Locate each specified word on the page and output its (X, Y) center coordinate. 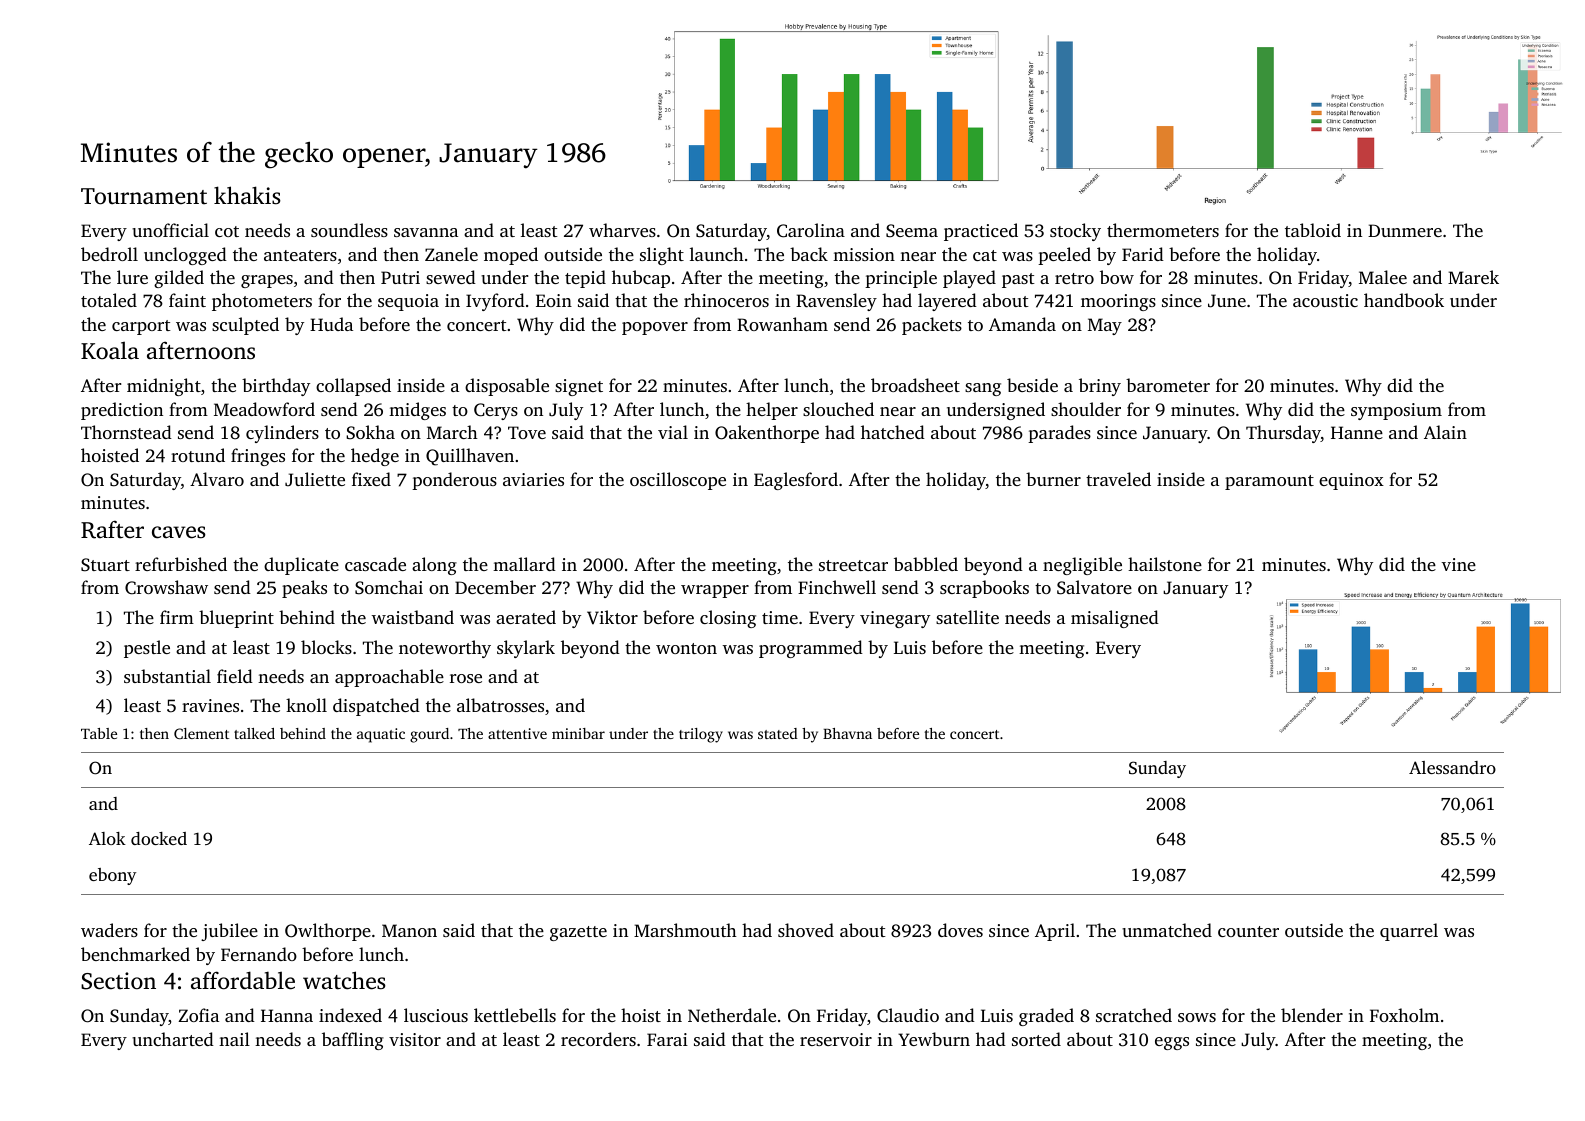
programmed (811, 649)
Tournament (144, 196)
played (969, 279)
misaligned (1115, 619)
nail (234, 1039)
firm (177, 617)
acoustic (1325, 300)
